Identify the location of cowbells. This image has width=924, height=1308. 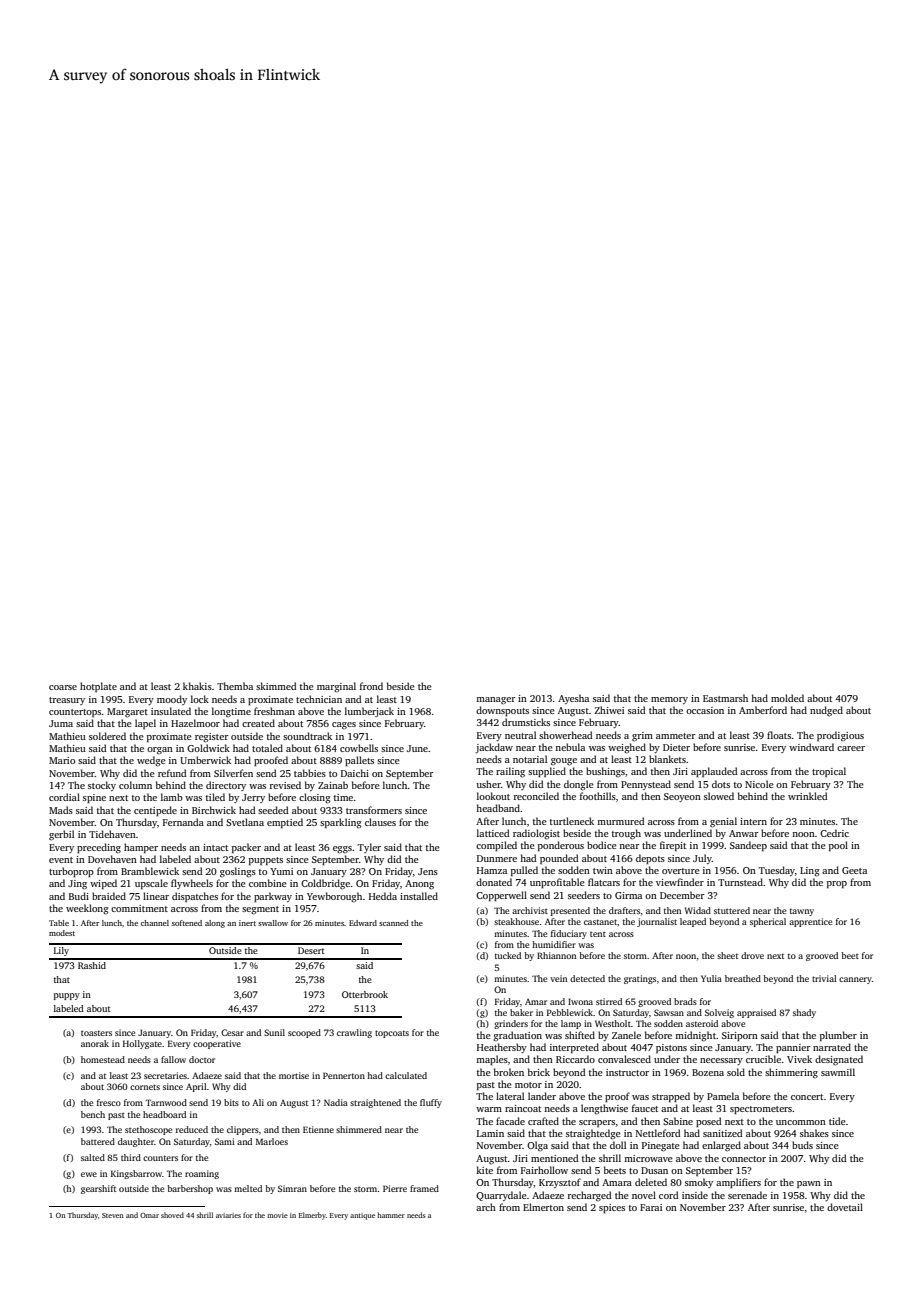
(359, 748).
